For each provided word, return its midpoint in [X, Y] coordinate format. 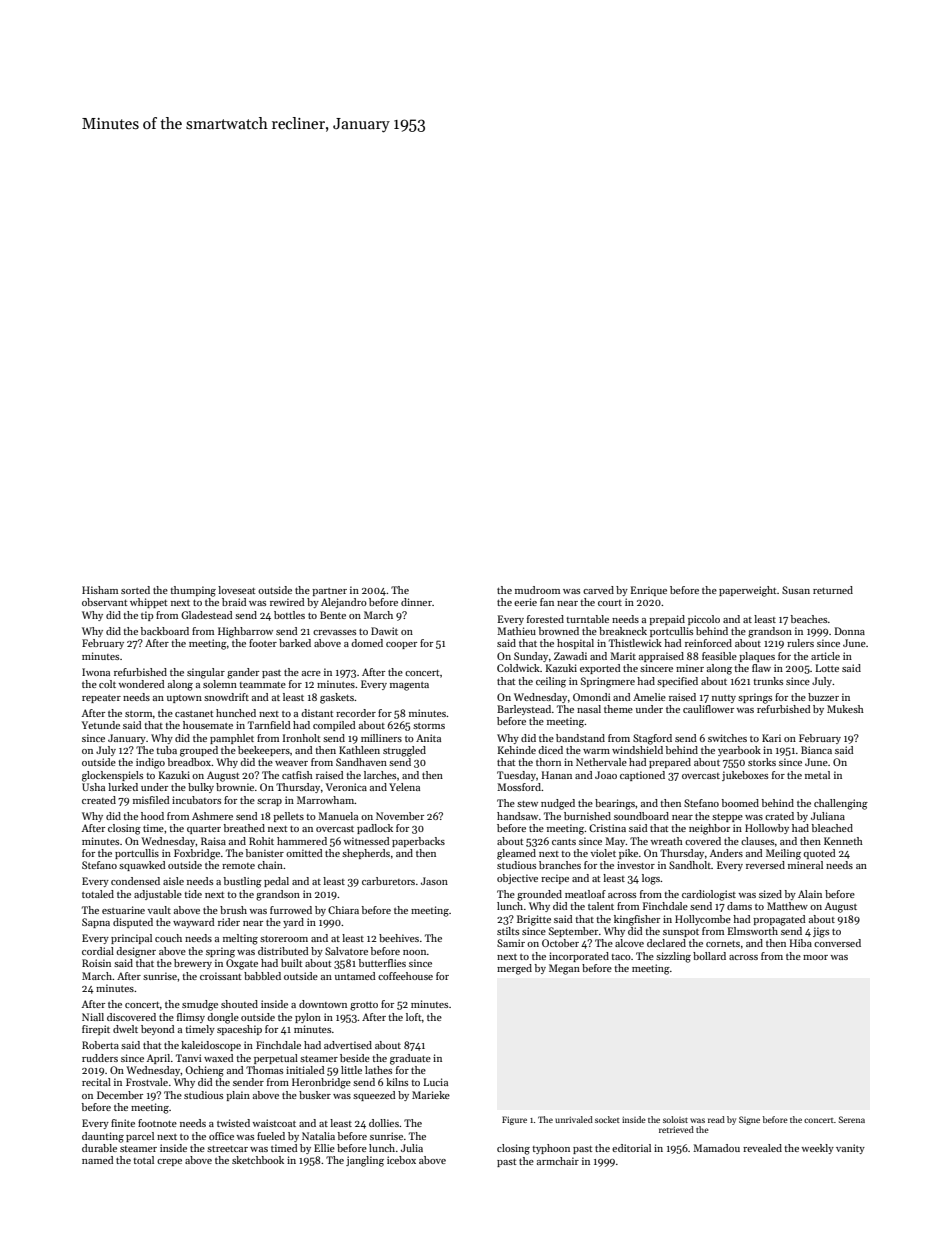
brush [233, 910]
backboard [165, 631]
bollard [709, 956]
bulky [201, 788]
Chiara [343, 910]
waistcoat [274, 1123]
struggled [404, 751]
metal [817, 775]
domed [367, 643]
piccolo [704, 620]
